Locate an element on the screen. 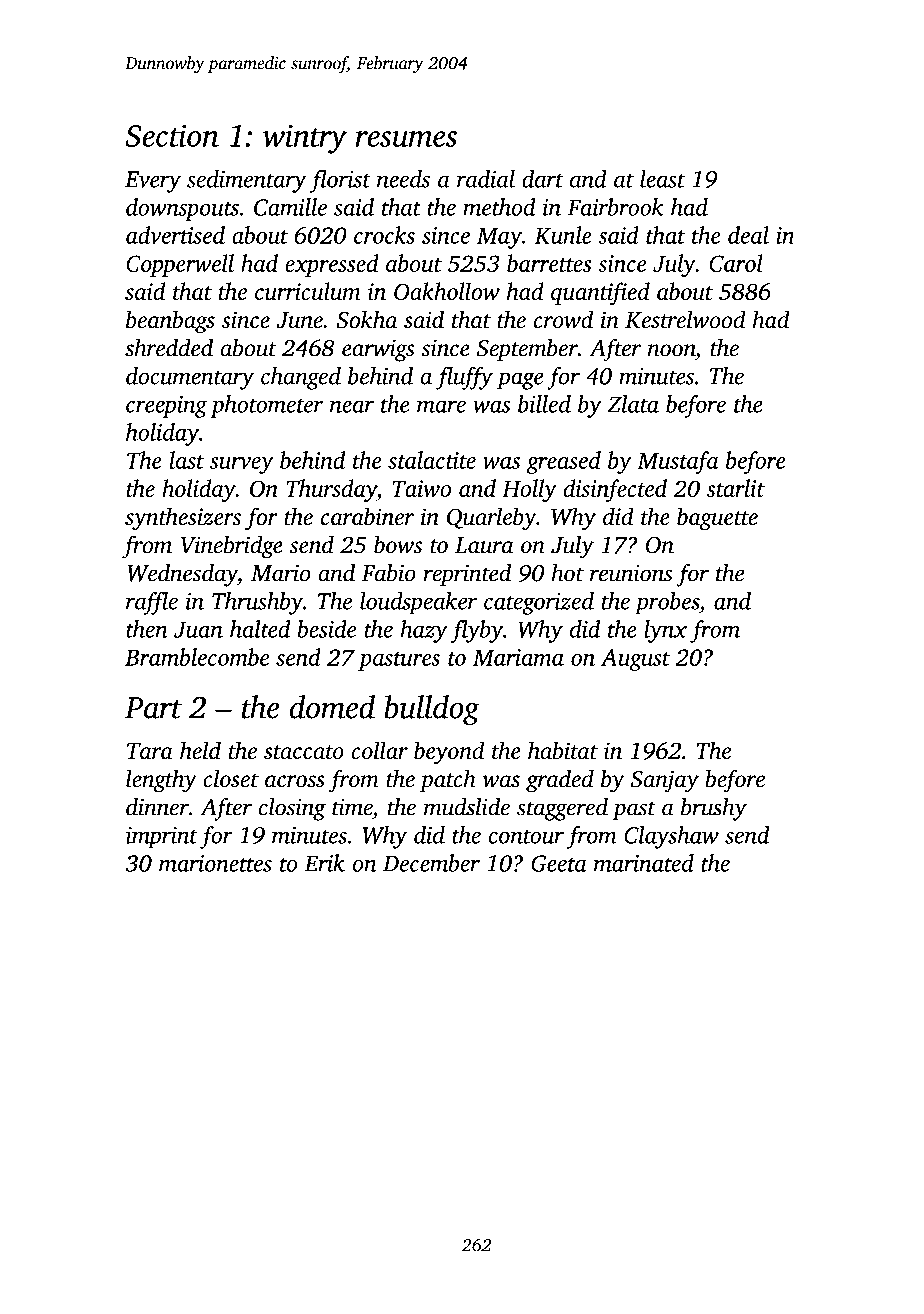 The height and width of the screenshot is (1314, 924). starlit is located at coordinates (736, 488).
